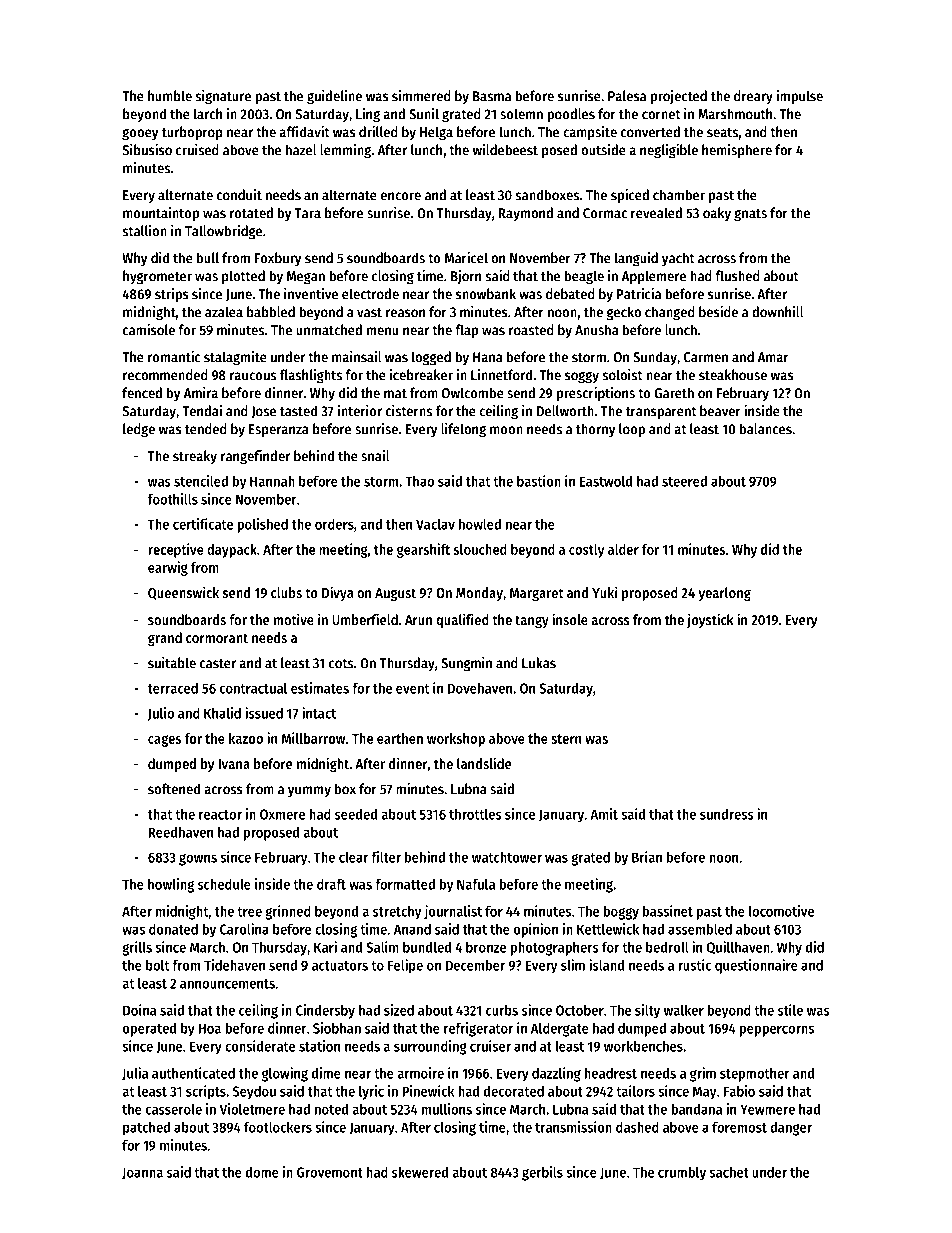 This image has height=1233, width=952. I want to click on Joanna, so click(142, 1173).
